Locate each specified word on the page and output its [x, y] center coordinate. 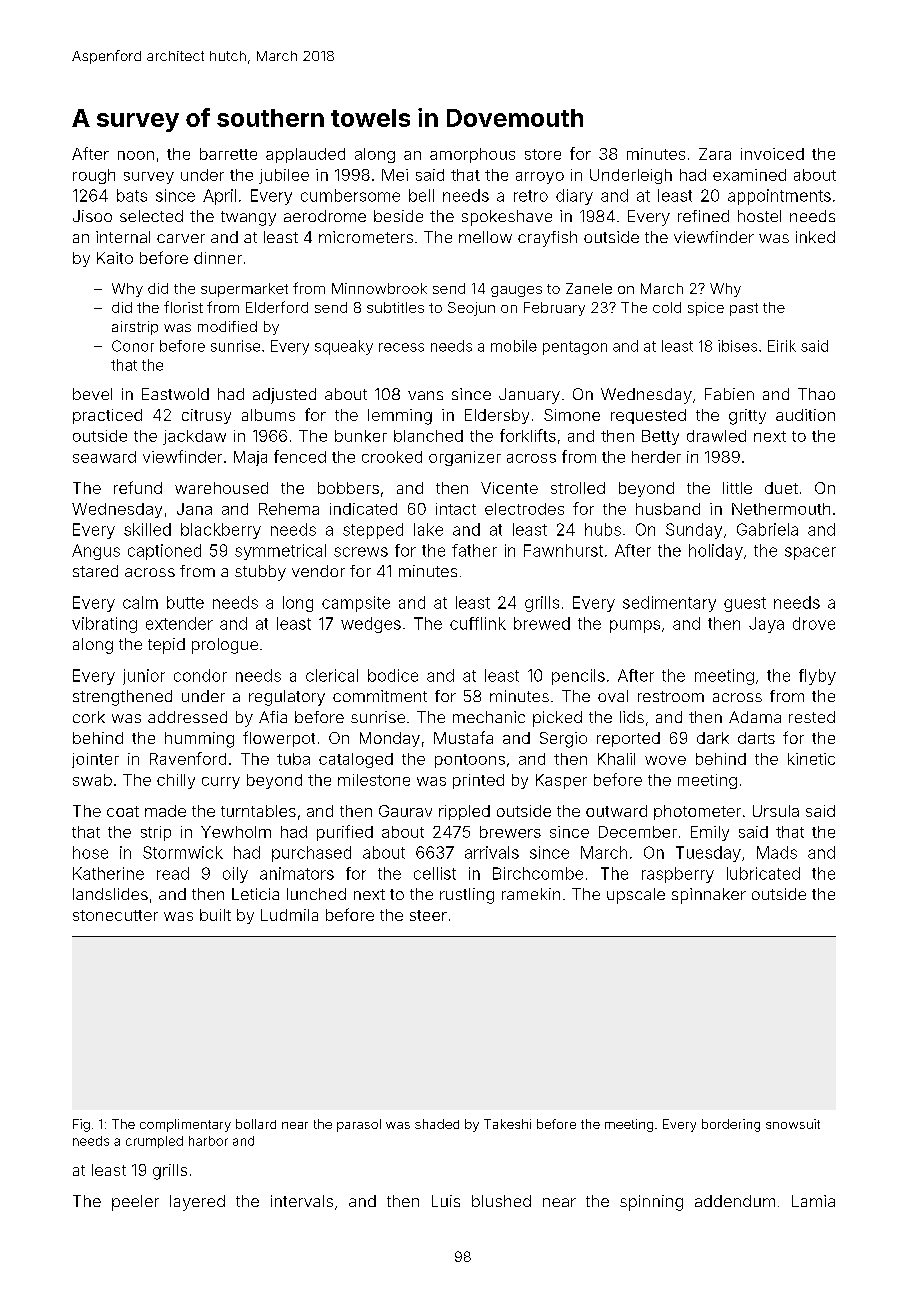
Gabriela [767, 529]
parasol [359, 1125]
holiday [716, 552]
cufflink [478, 623]
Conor [133, 346]
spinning [651, 1203]
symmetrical [280, 552]
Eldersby [497, 416]
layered [197, 1203]
